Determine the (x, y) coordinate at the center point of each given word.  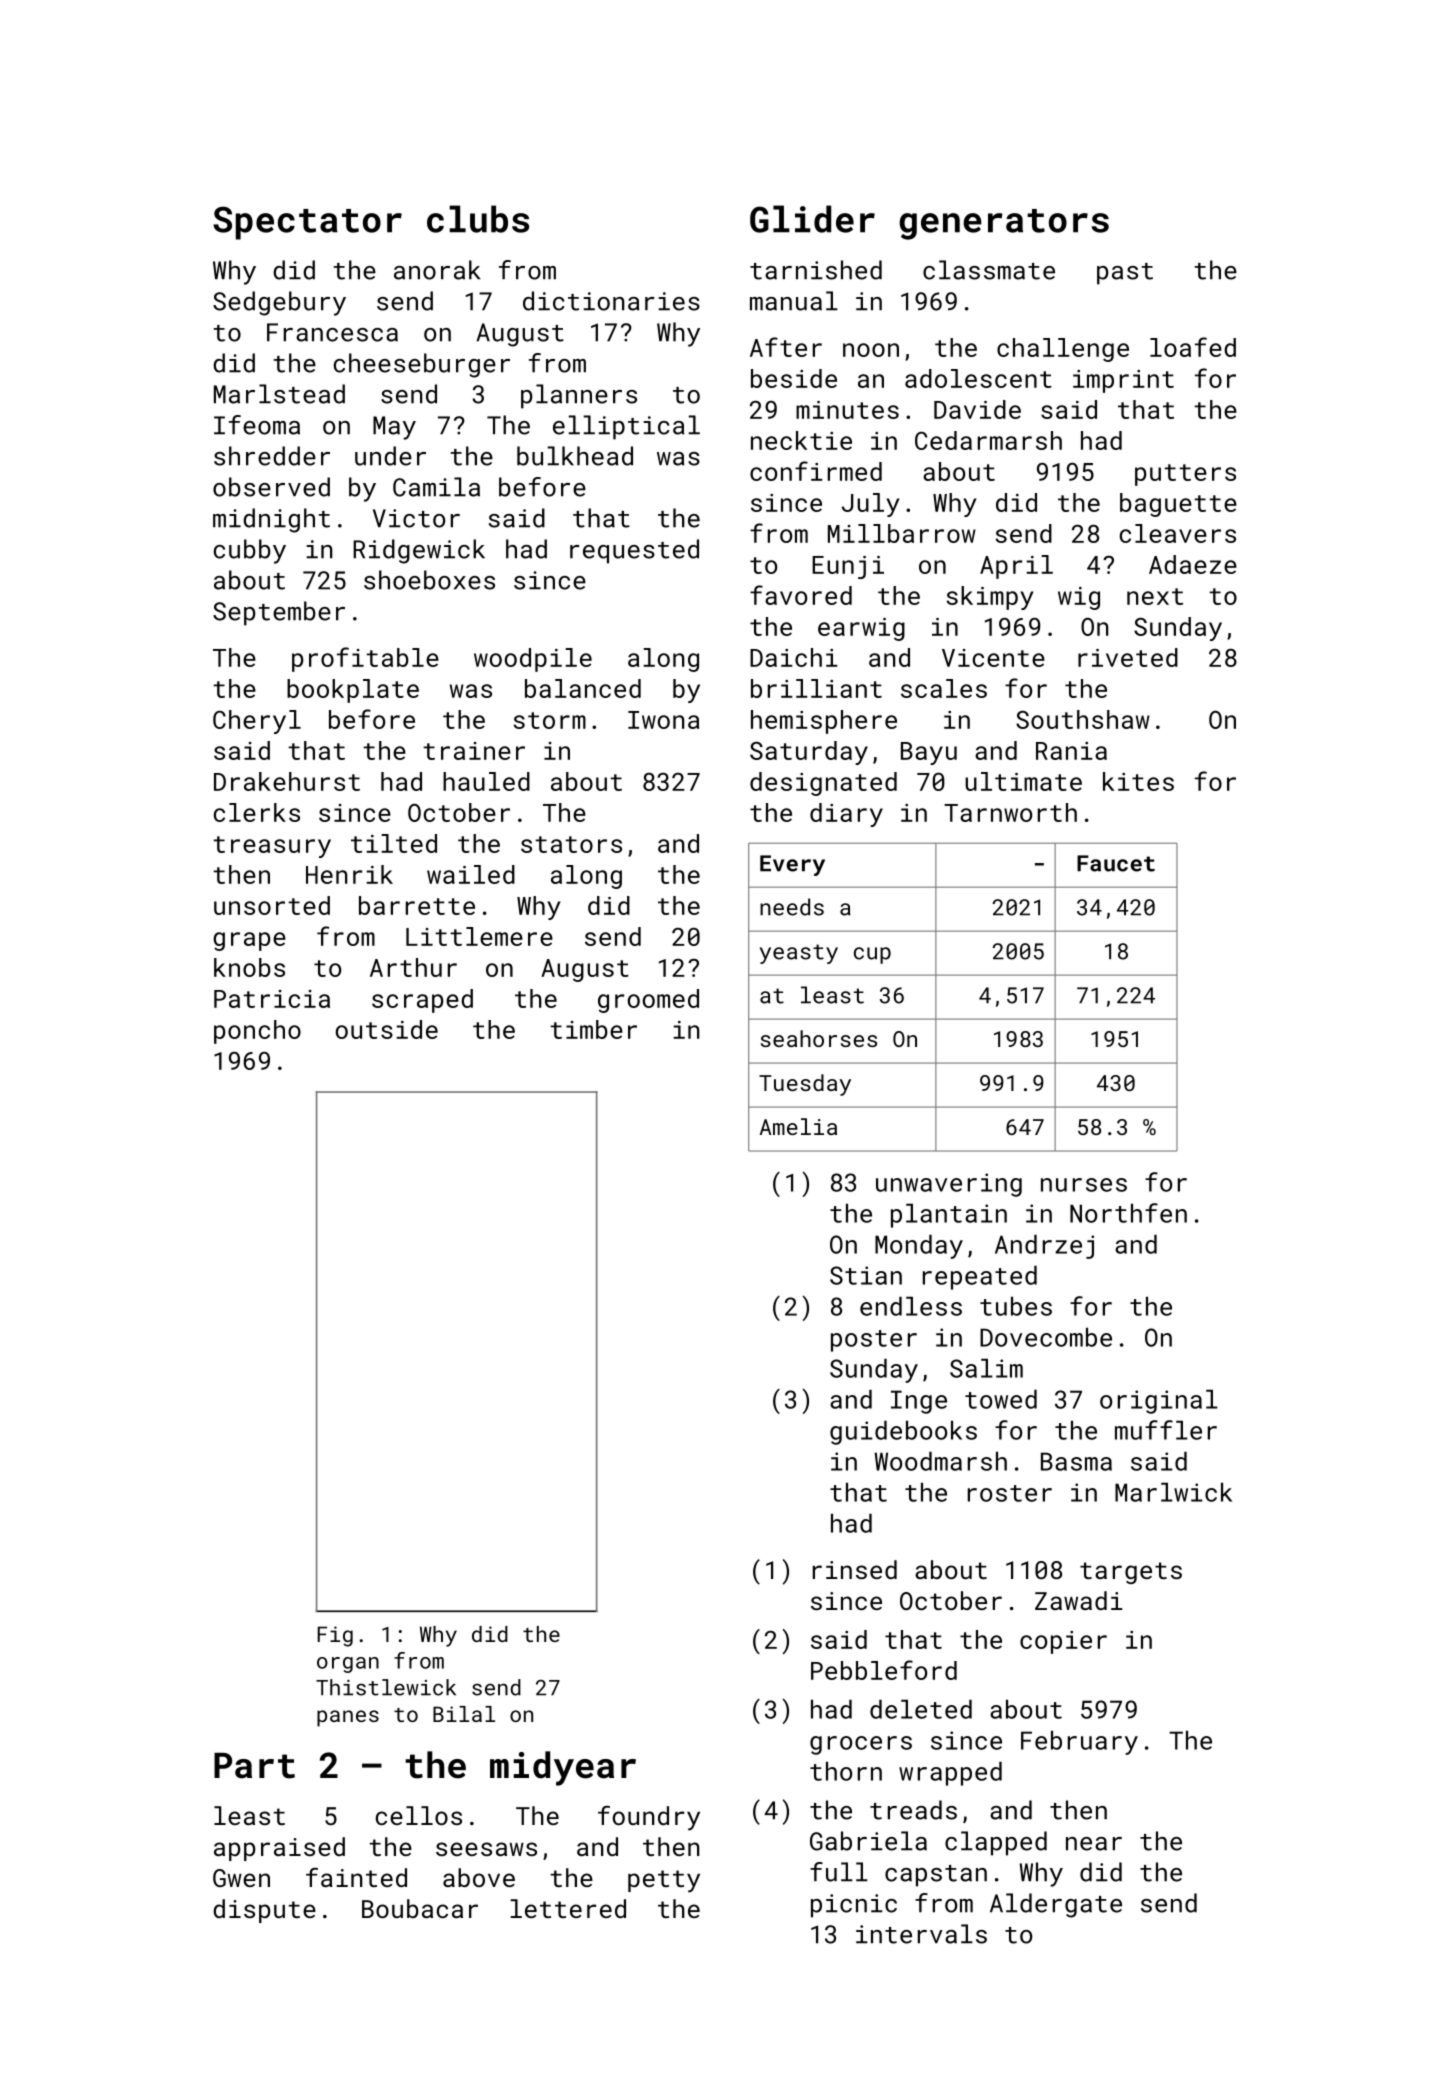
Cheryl (257, 722)
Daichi (794, 657)
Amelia (798, 1126)
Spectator (307, 223)
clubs (478, 219)
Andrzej (1044, 1247)
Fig (335, 1636)
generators (1004, 224)
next (1155, 596)
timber (593, 1029)
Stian (866, 1275)
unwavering (949, 1185)
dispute (264, 1911)
